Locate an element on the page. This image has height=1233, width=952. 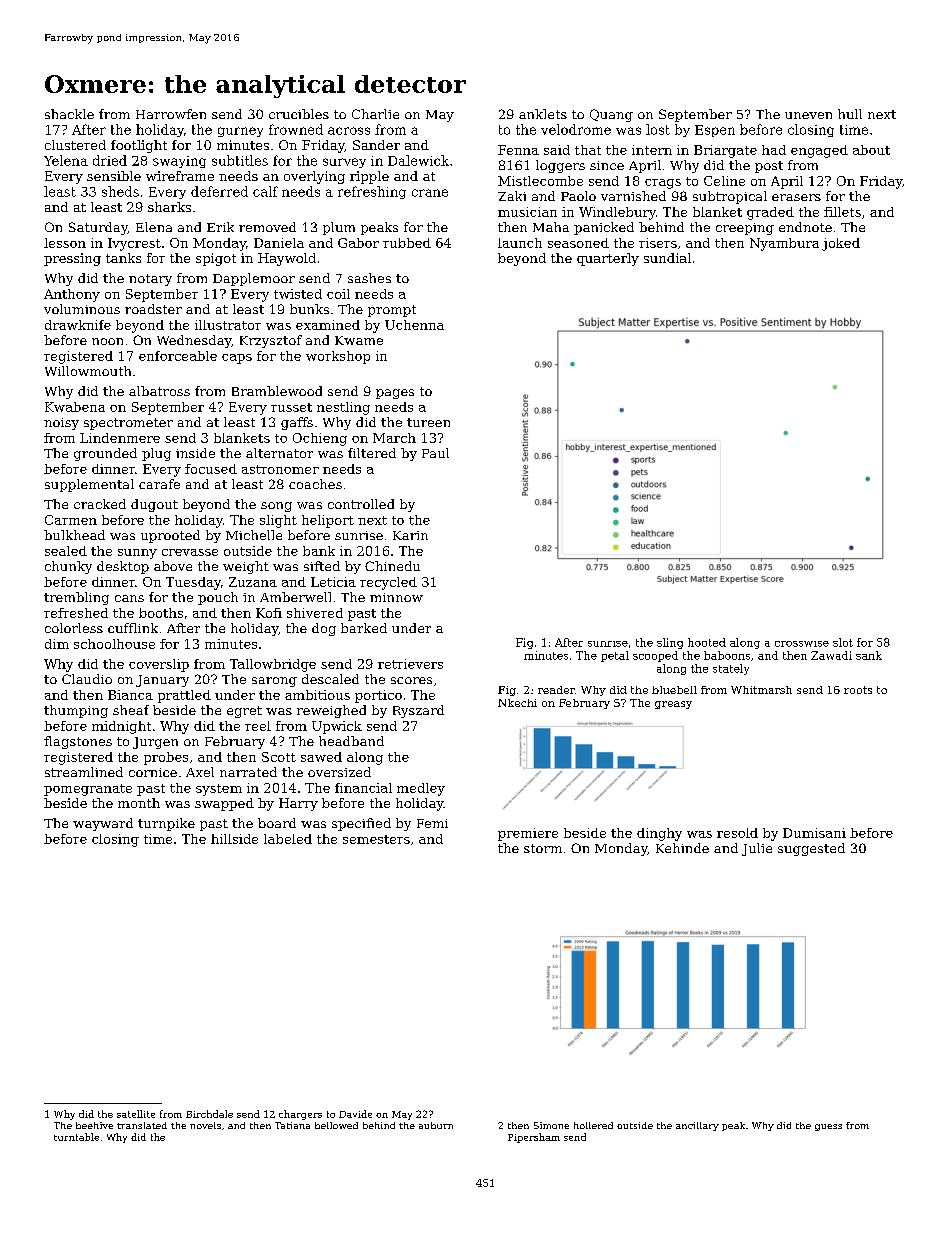
Pipersham is located at coordinates (534, 1138).
